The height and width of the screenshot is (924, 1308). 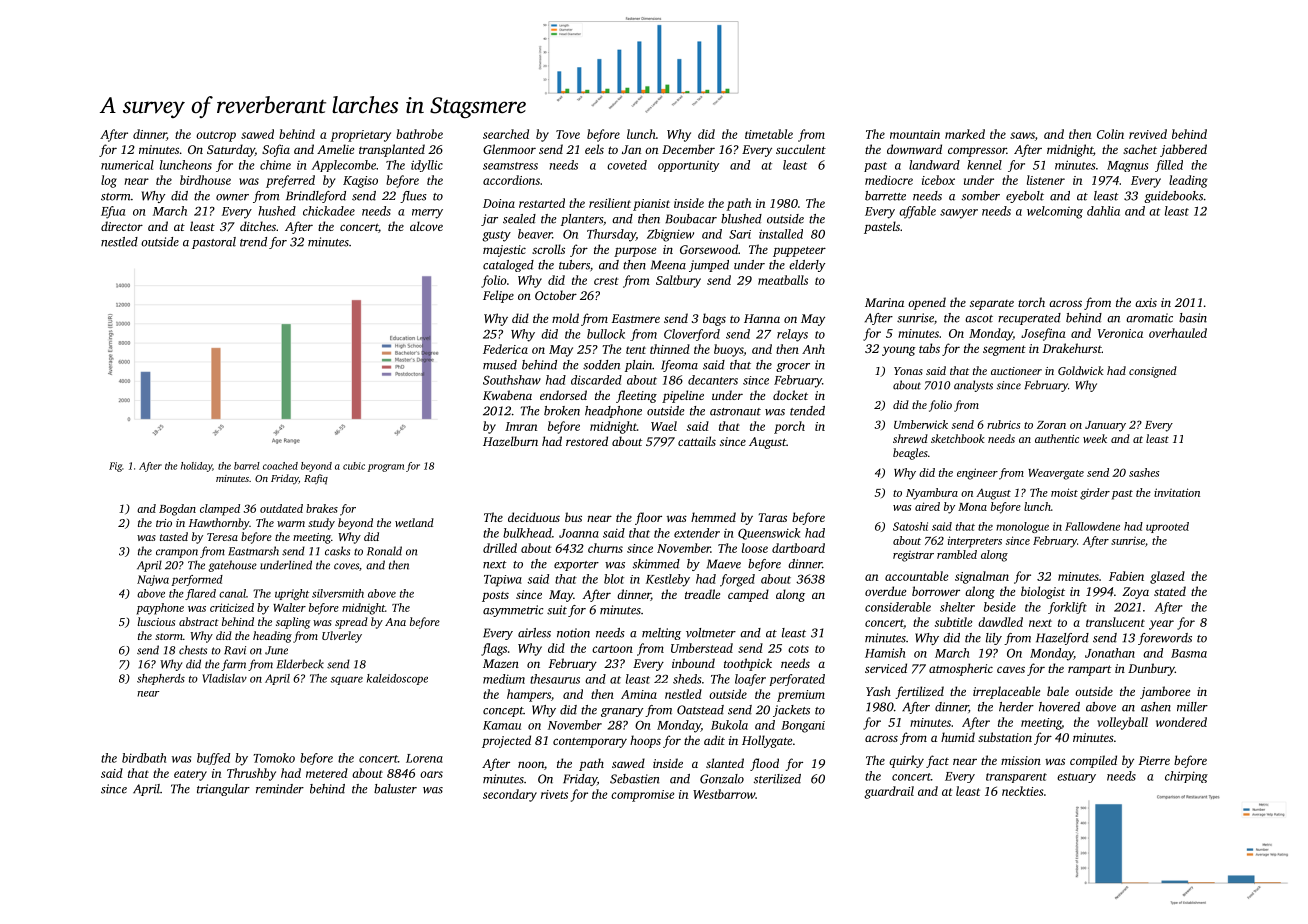 What do you see at coordinates (959, 214) in the screenshot?
I see `sawyer` at bounding box center [959, 214].
